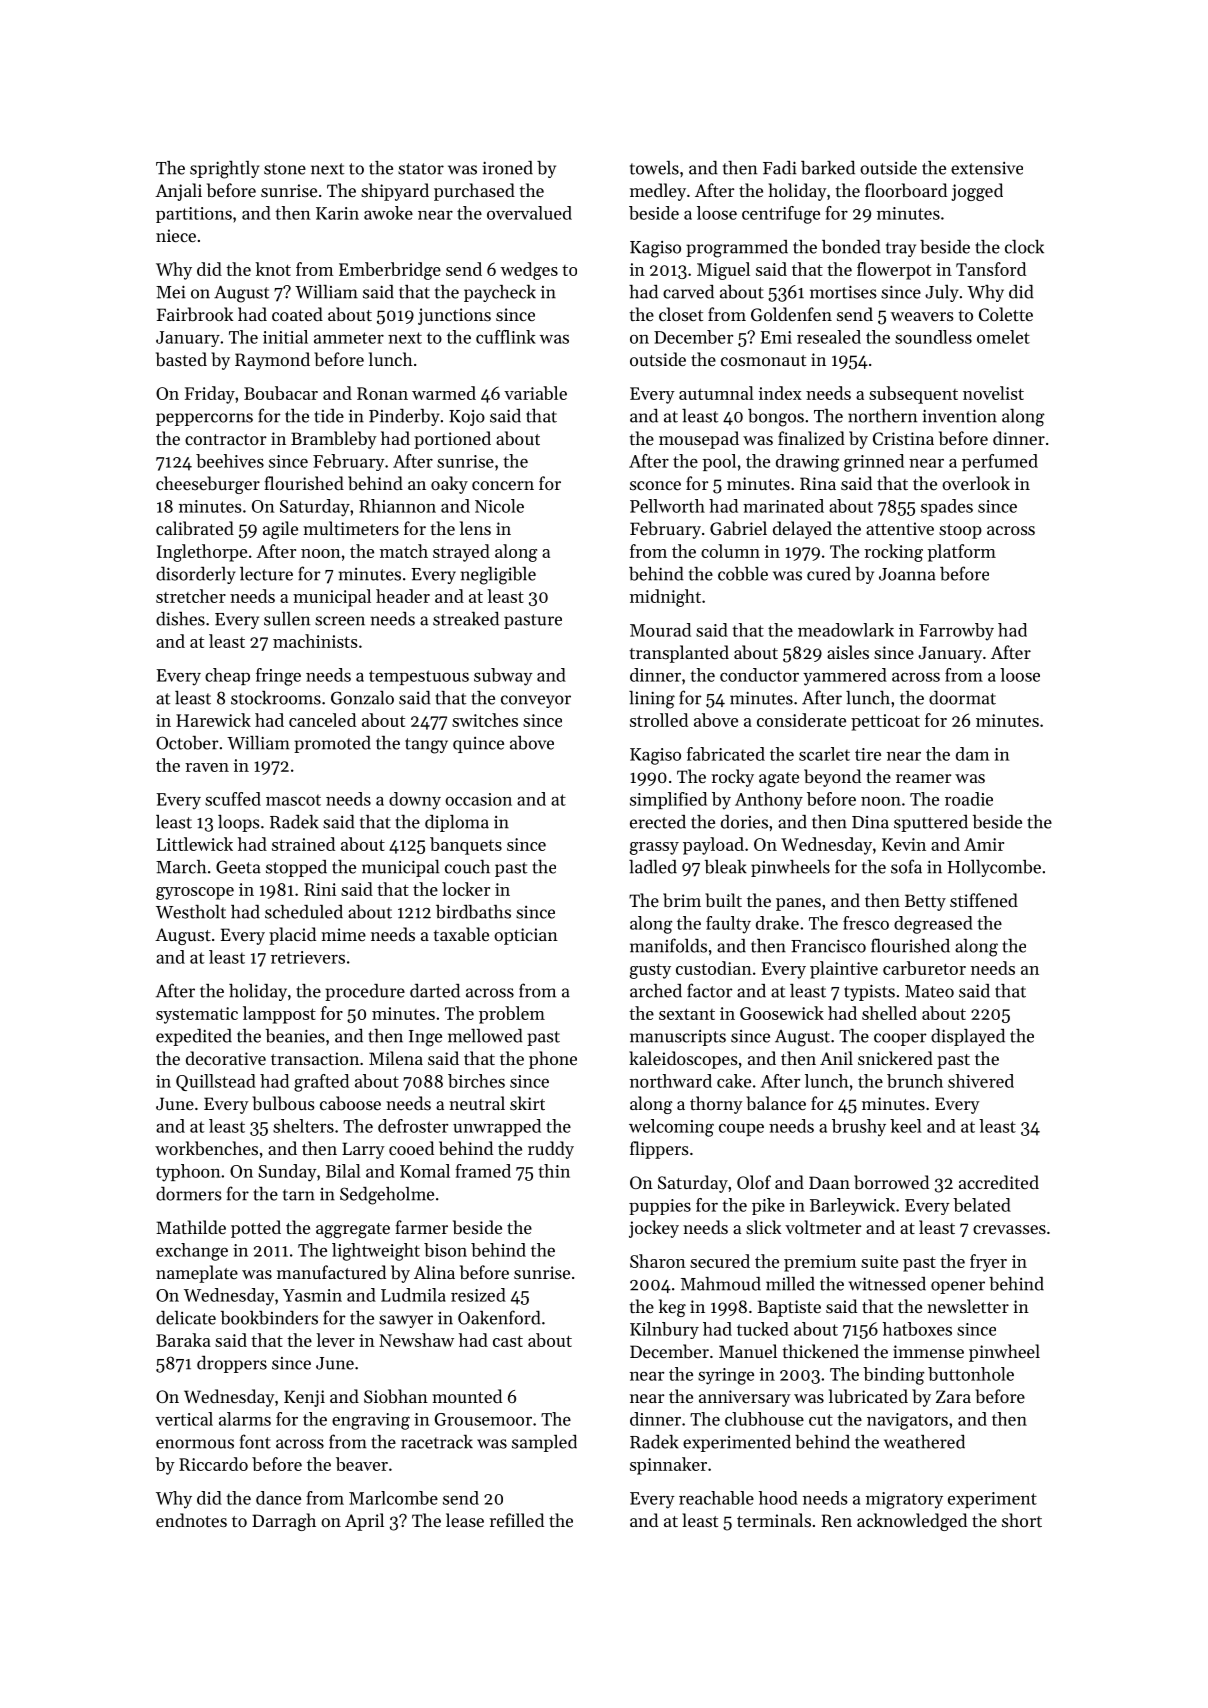 The height and width of the page is (1708, 1208). Describe the element at coordinates (779, 168) in the page. I see `Fadi` at that location.
